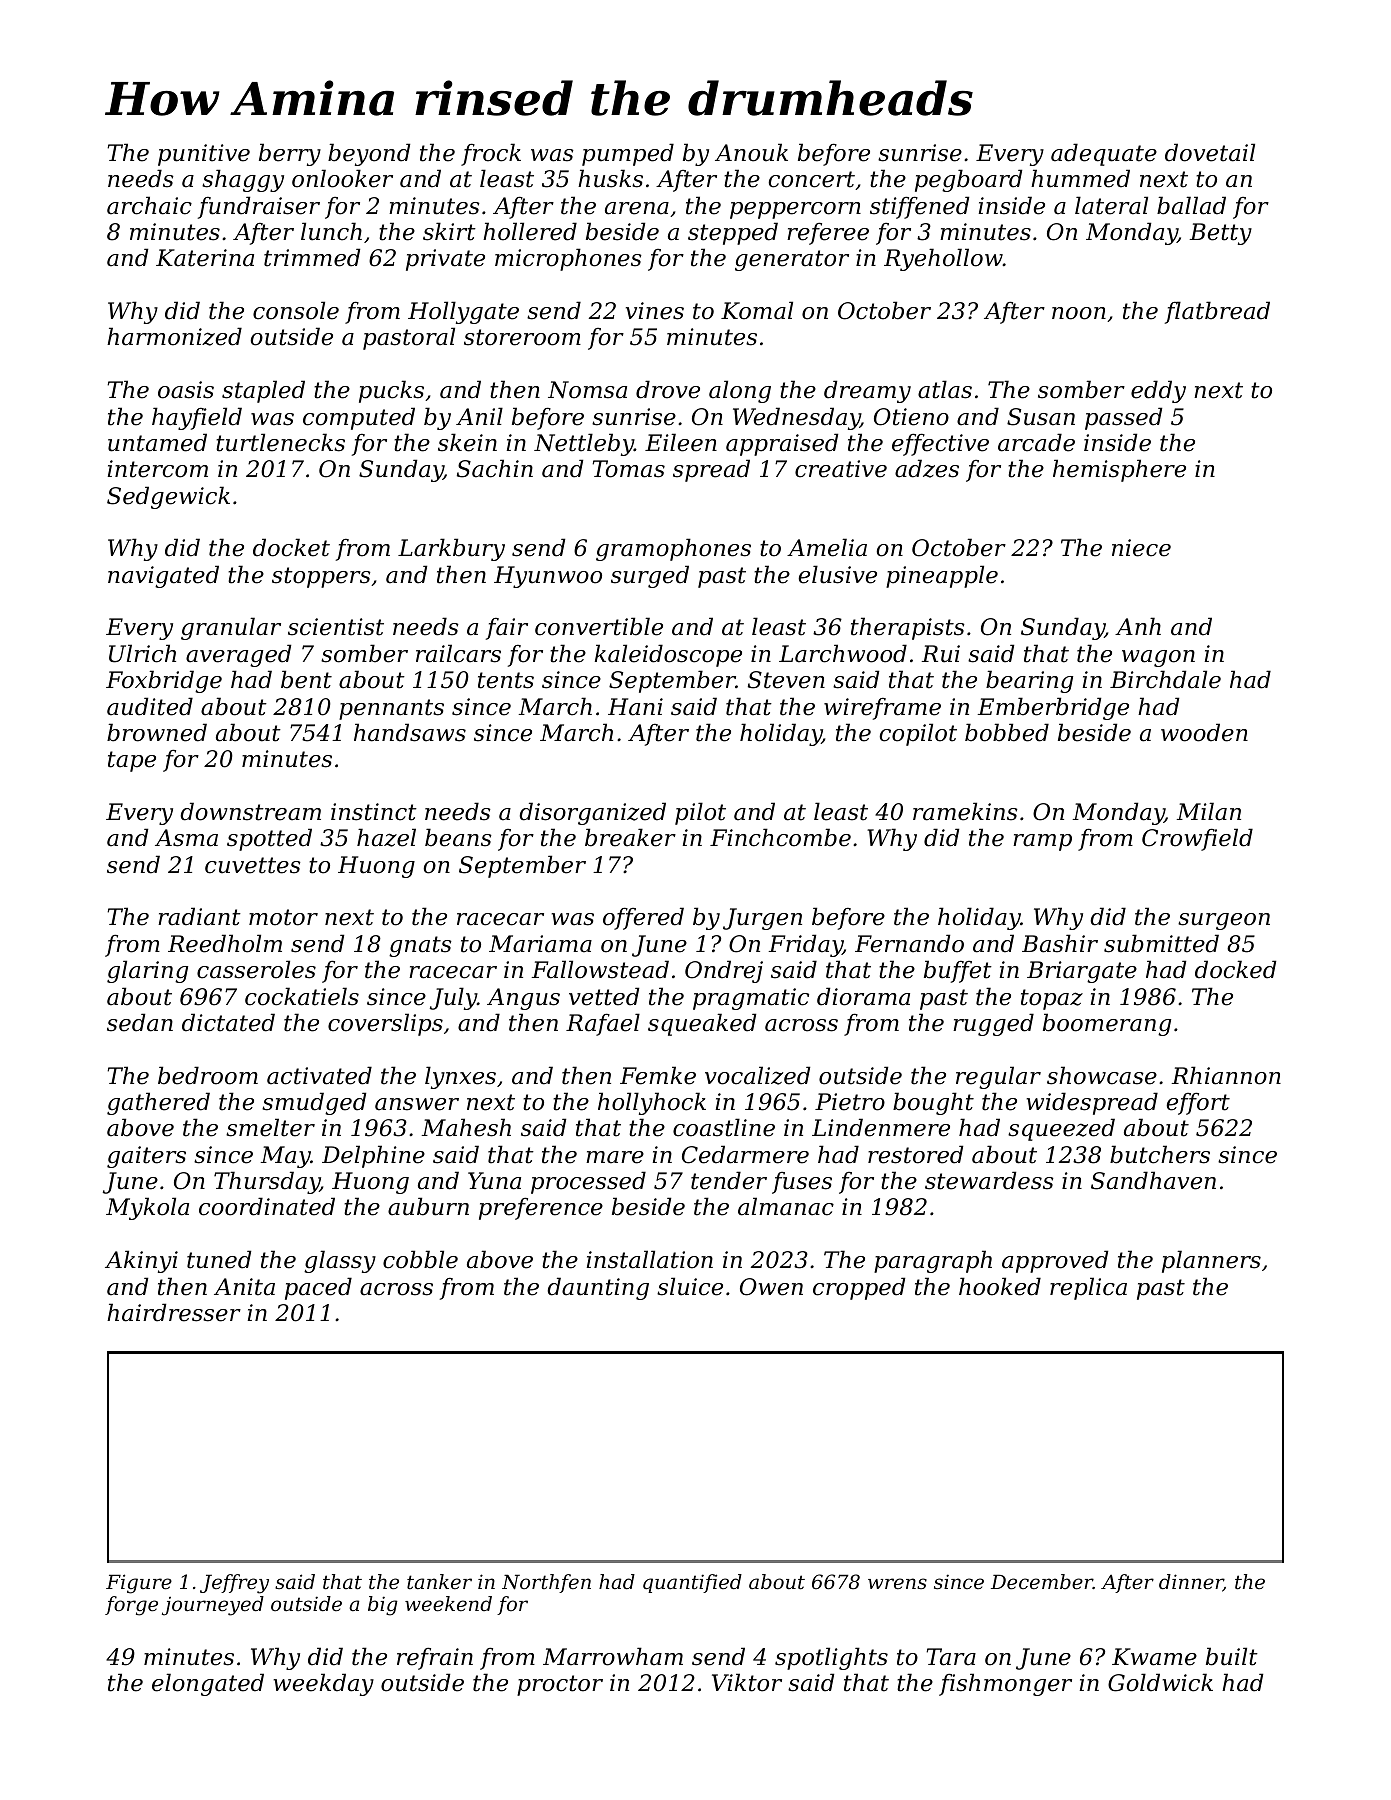 The width and height of the image is (1391, 1800). Describe the element at coordinates (163, 576) in the image. I see `navigated` at that location.
